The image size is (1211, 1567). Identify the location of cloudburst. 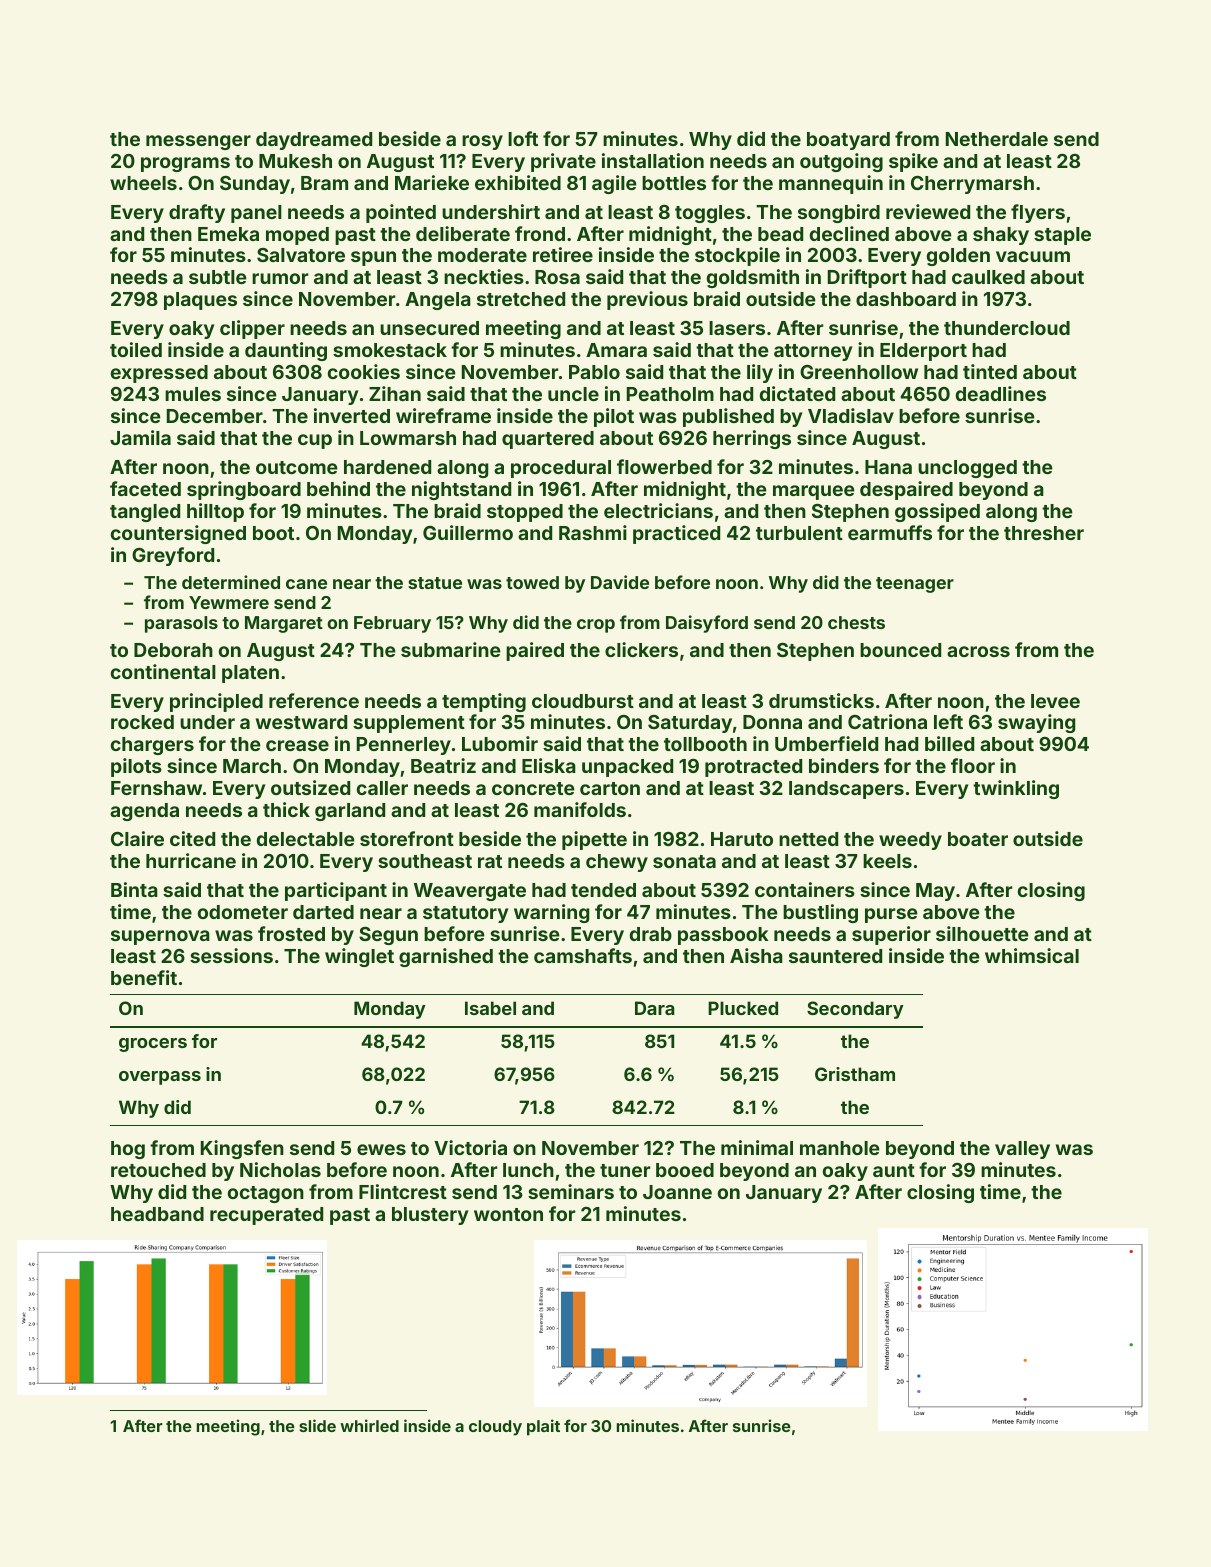
(583, 701).
